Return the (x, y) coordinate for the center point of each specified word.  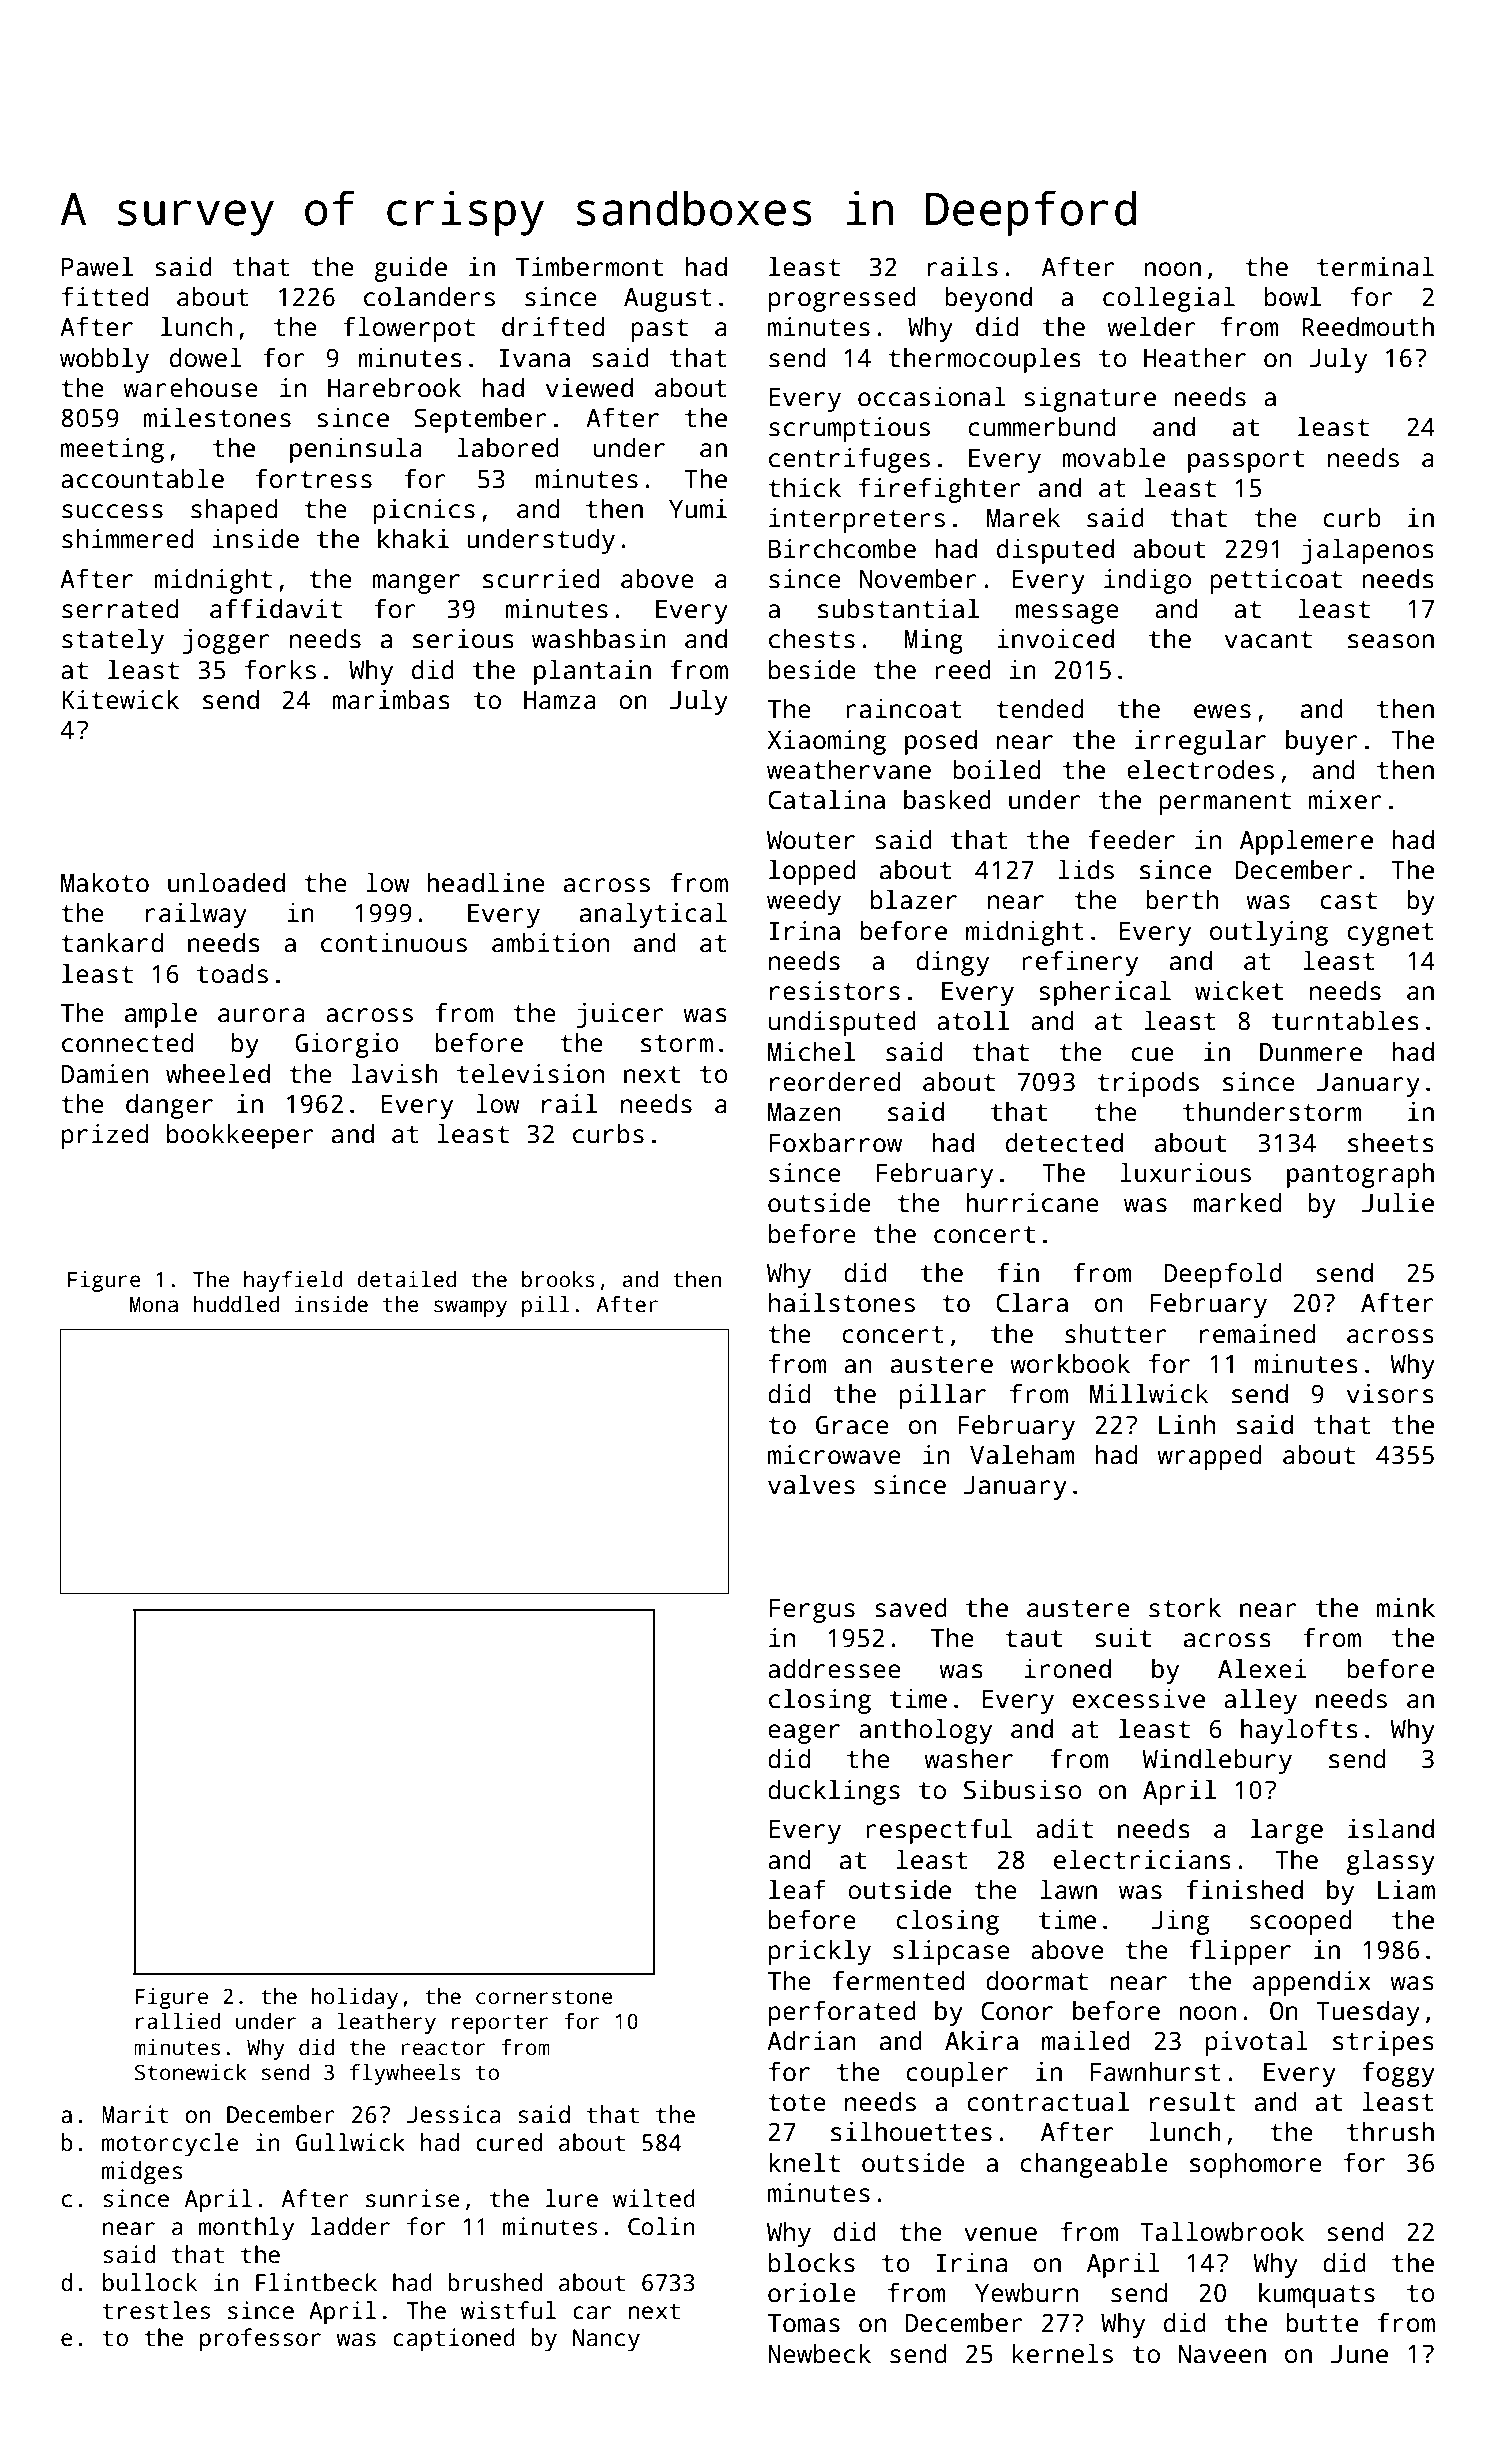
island (1391, 1829)
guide (410, 269)
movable (1113, 458)
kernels (1063, 2354)
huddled (236, 1304)
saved (911, 1608)
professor (260, 2340)
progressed (842, 299)
